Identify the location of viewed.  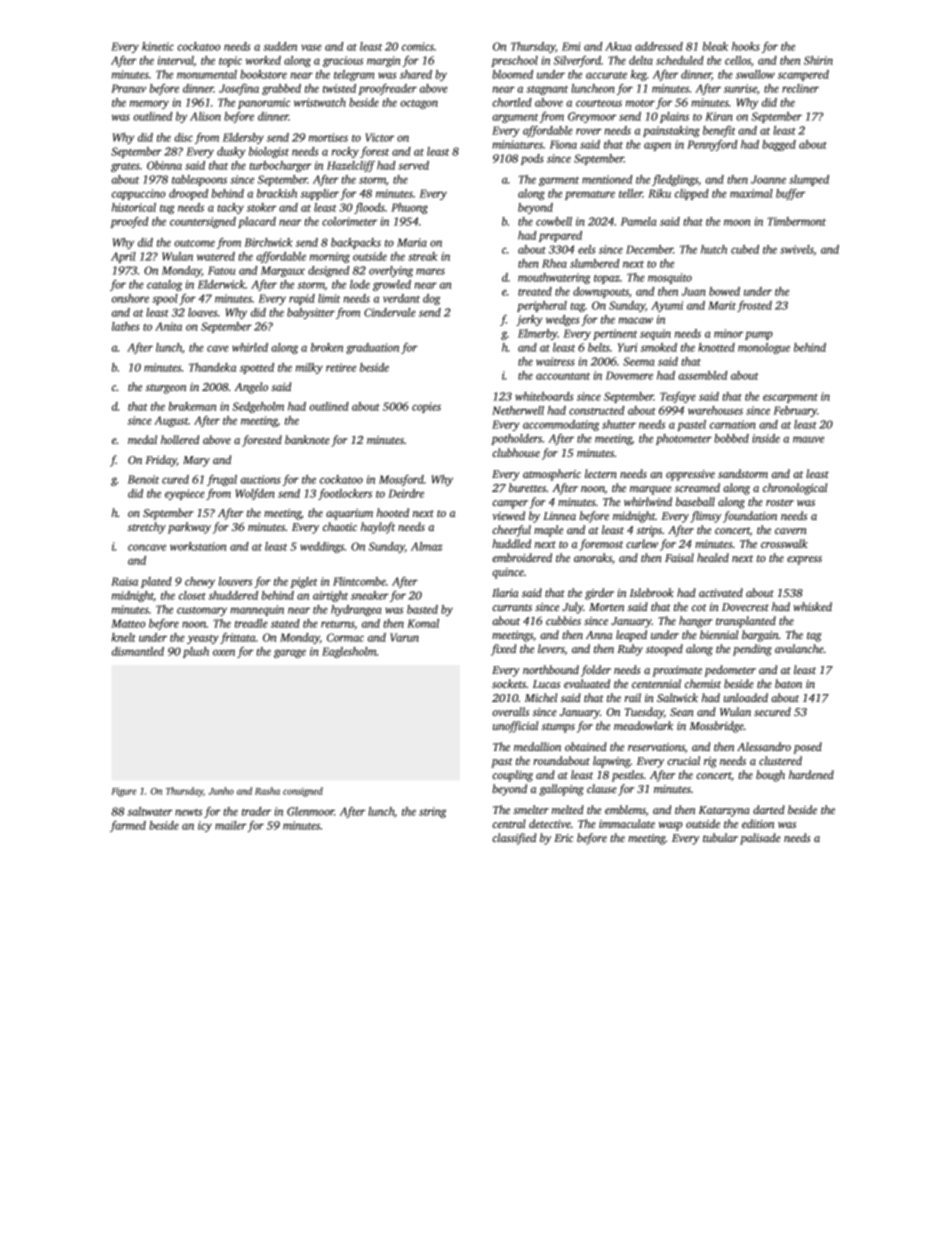
(508, 515).
